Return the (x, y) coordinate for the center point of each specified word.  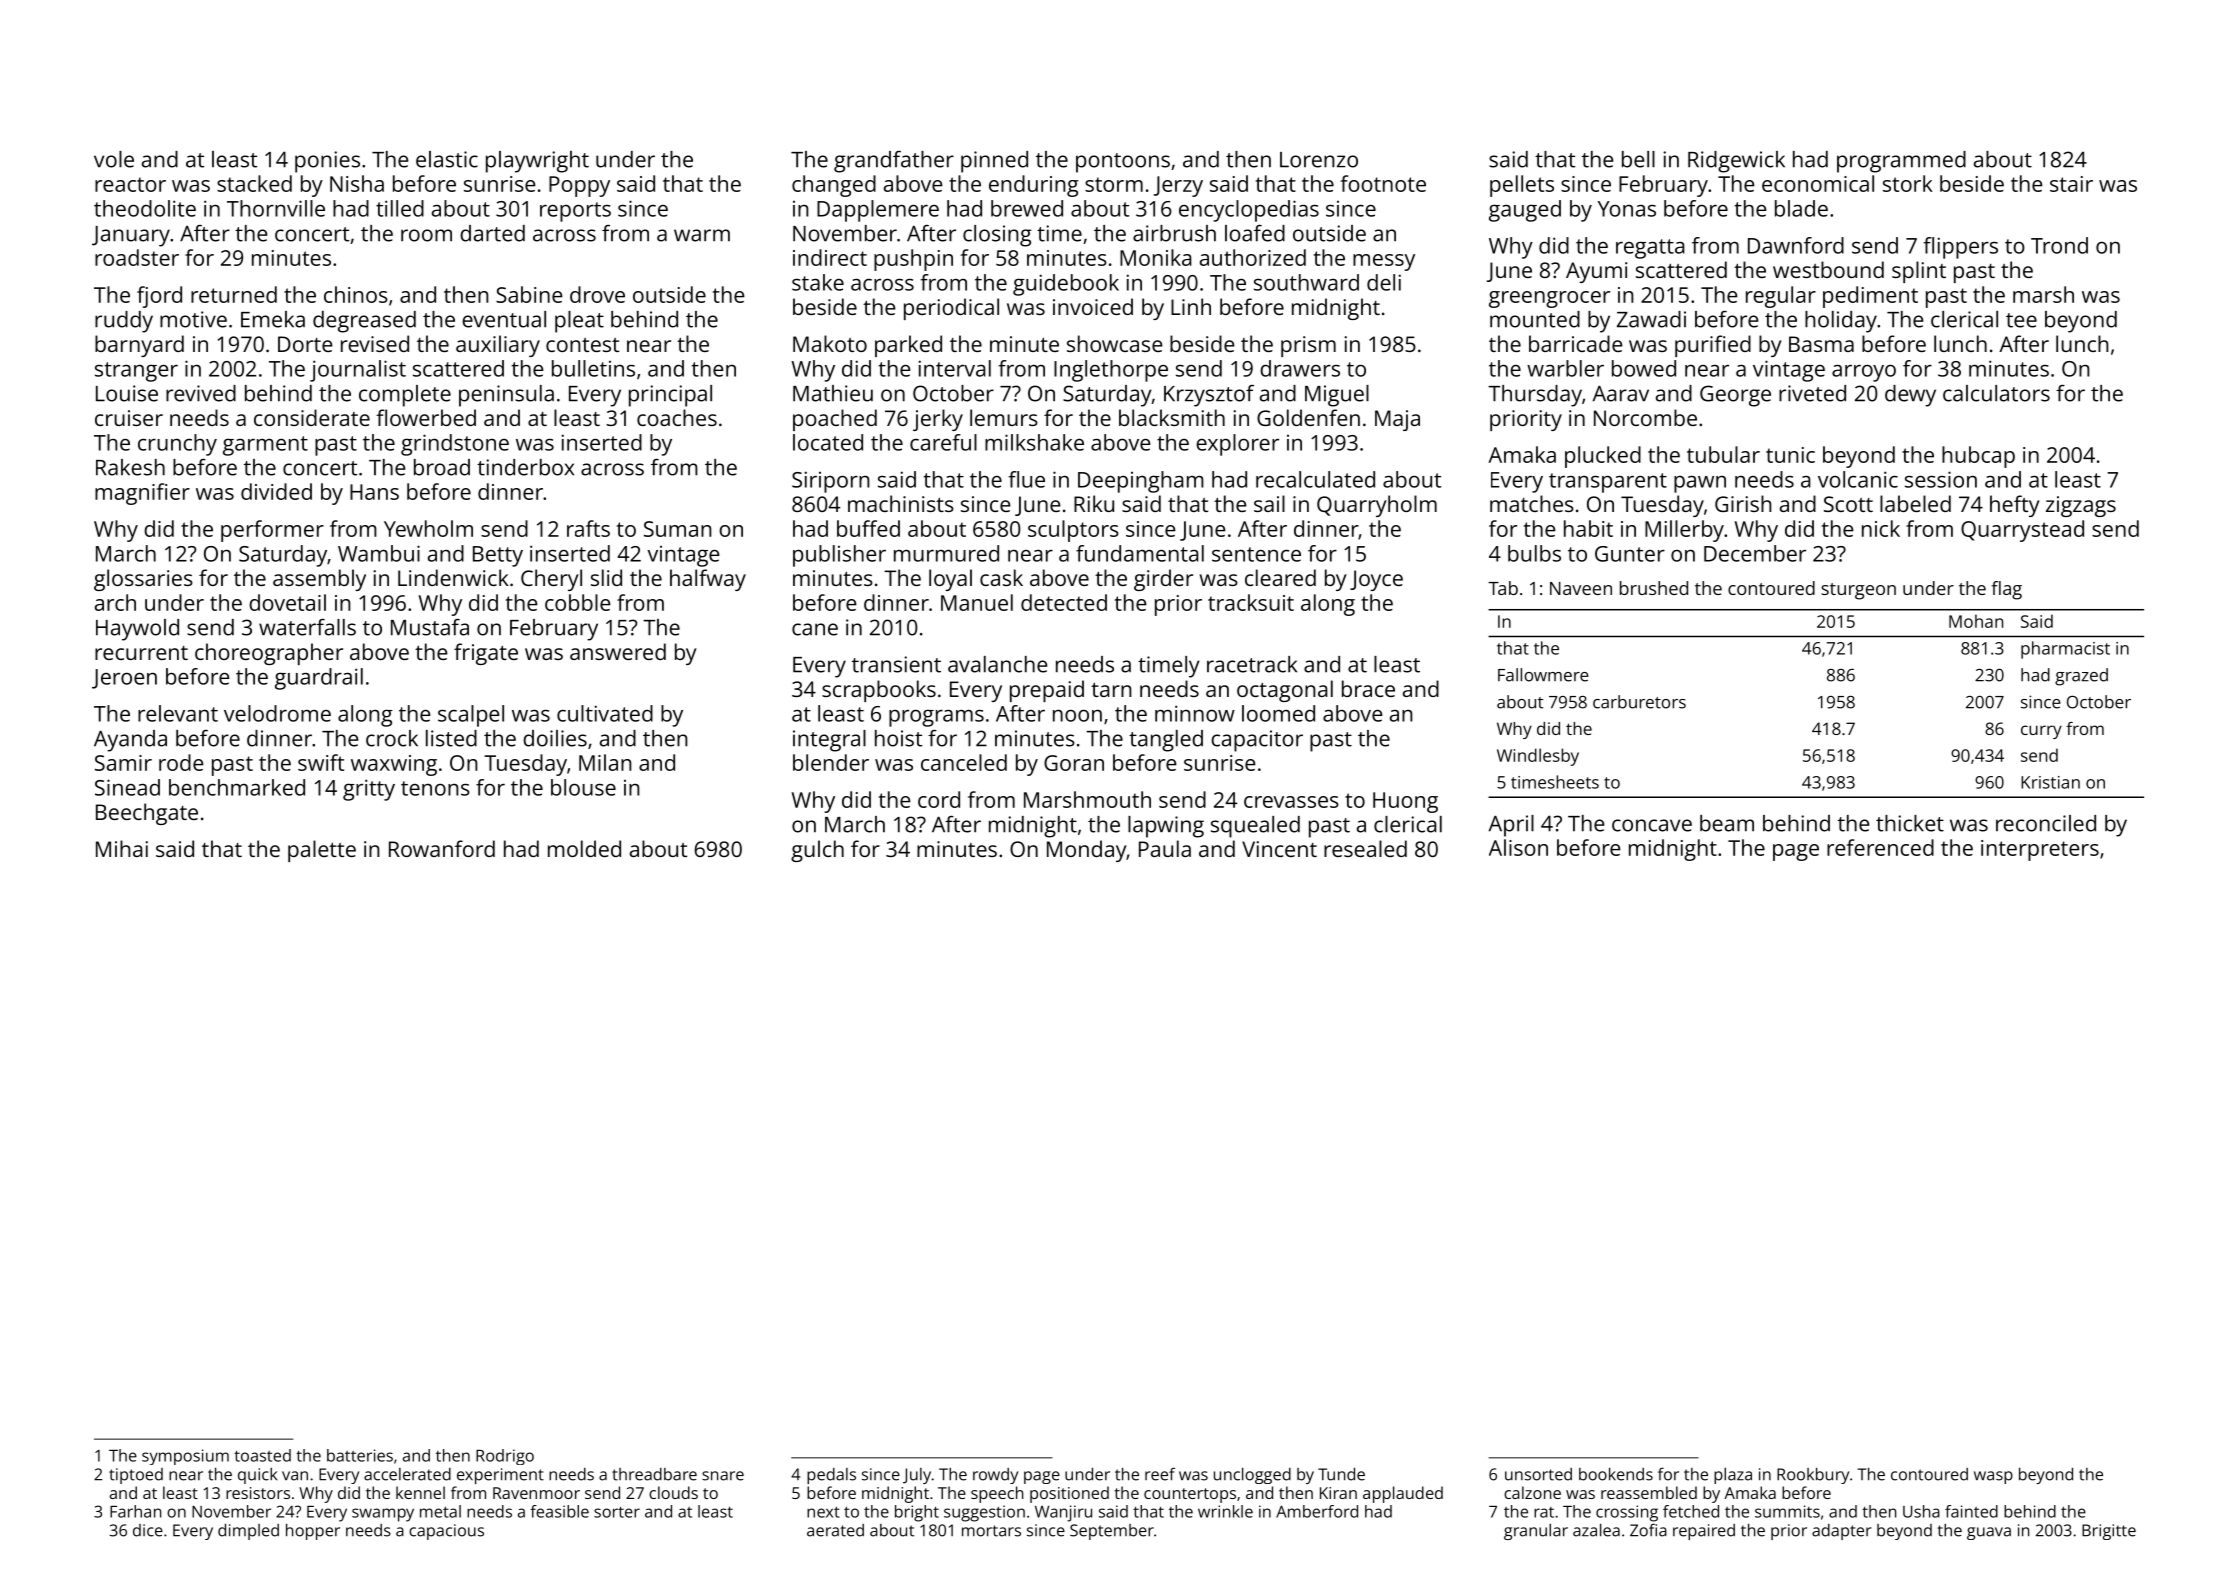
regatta (1650, 249)
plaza (1733, 1476)
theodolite (145, 208)
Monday (1087, 851)
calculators (1996, 393)
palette (322, 851)
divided (276, 491)
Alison (1518, 847)
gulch (817, 851)
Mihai (122, 848)
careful (943, 442)
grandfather (894, 162)
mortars (991, 1531)
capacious (446, 1532)
